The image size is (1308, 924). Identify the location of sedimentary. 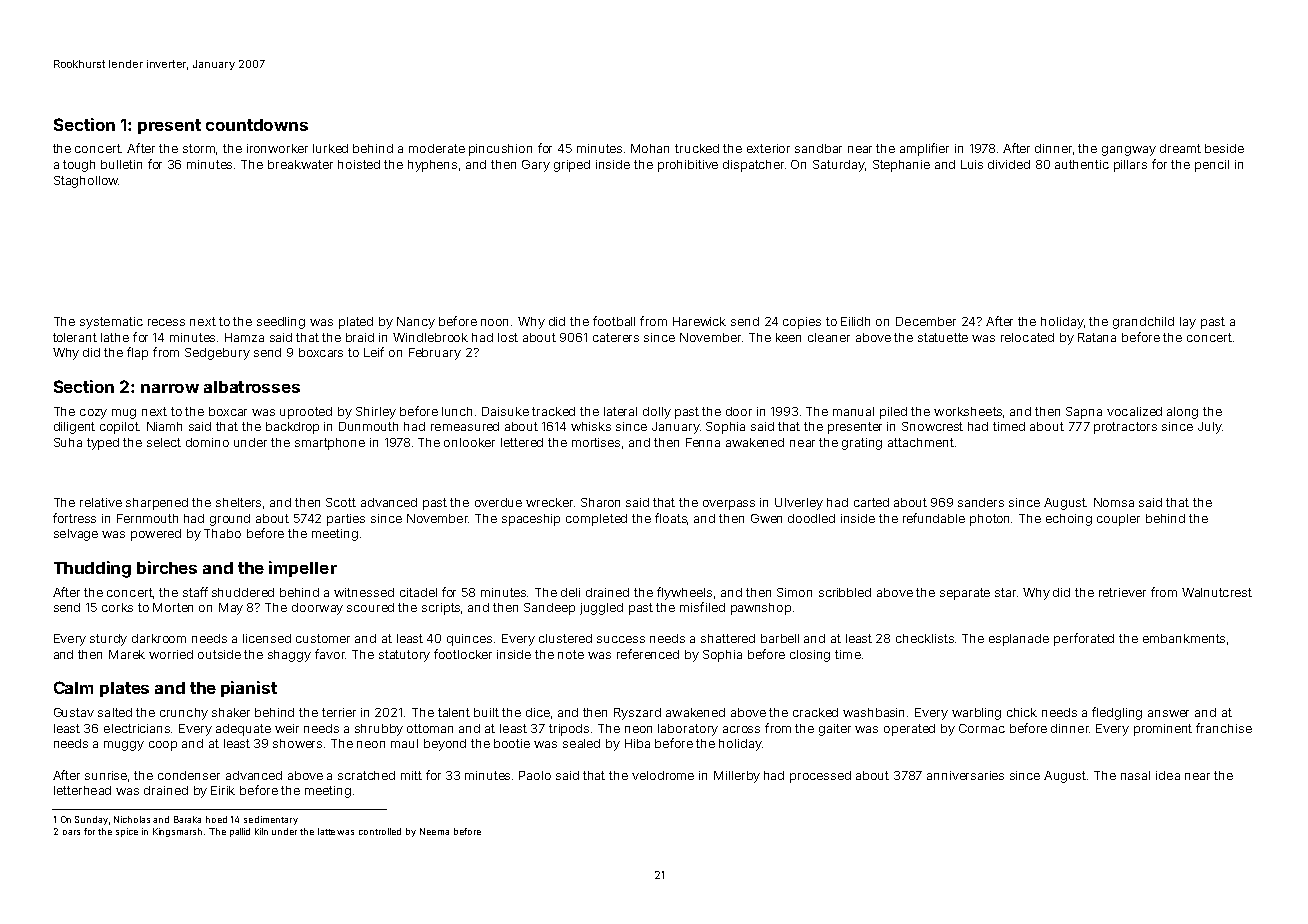
(271, 820).
